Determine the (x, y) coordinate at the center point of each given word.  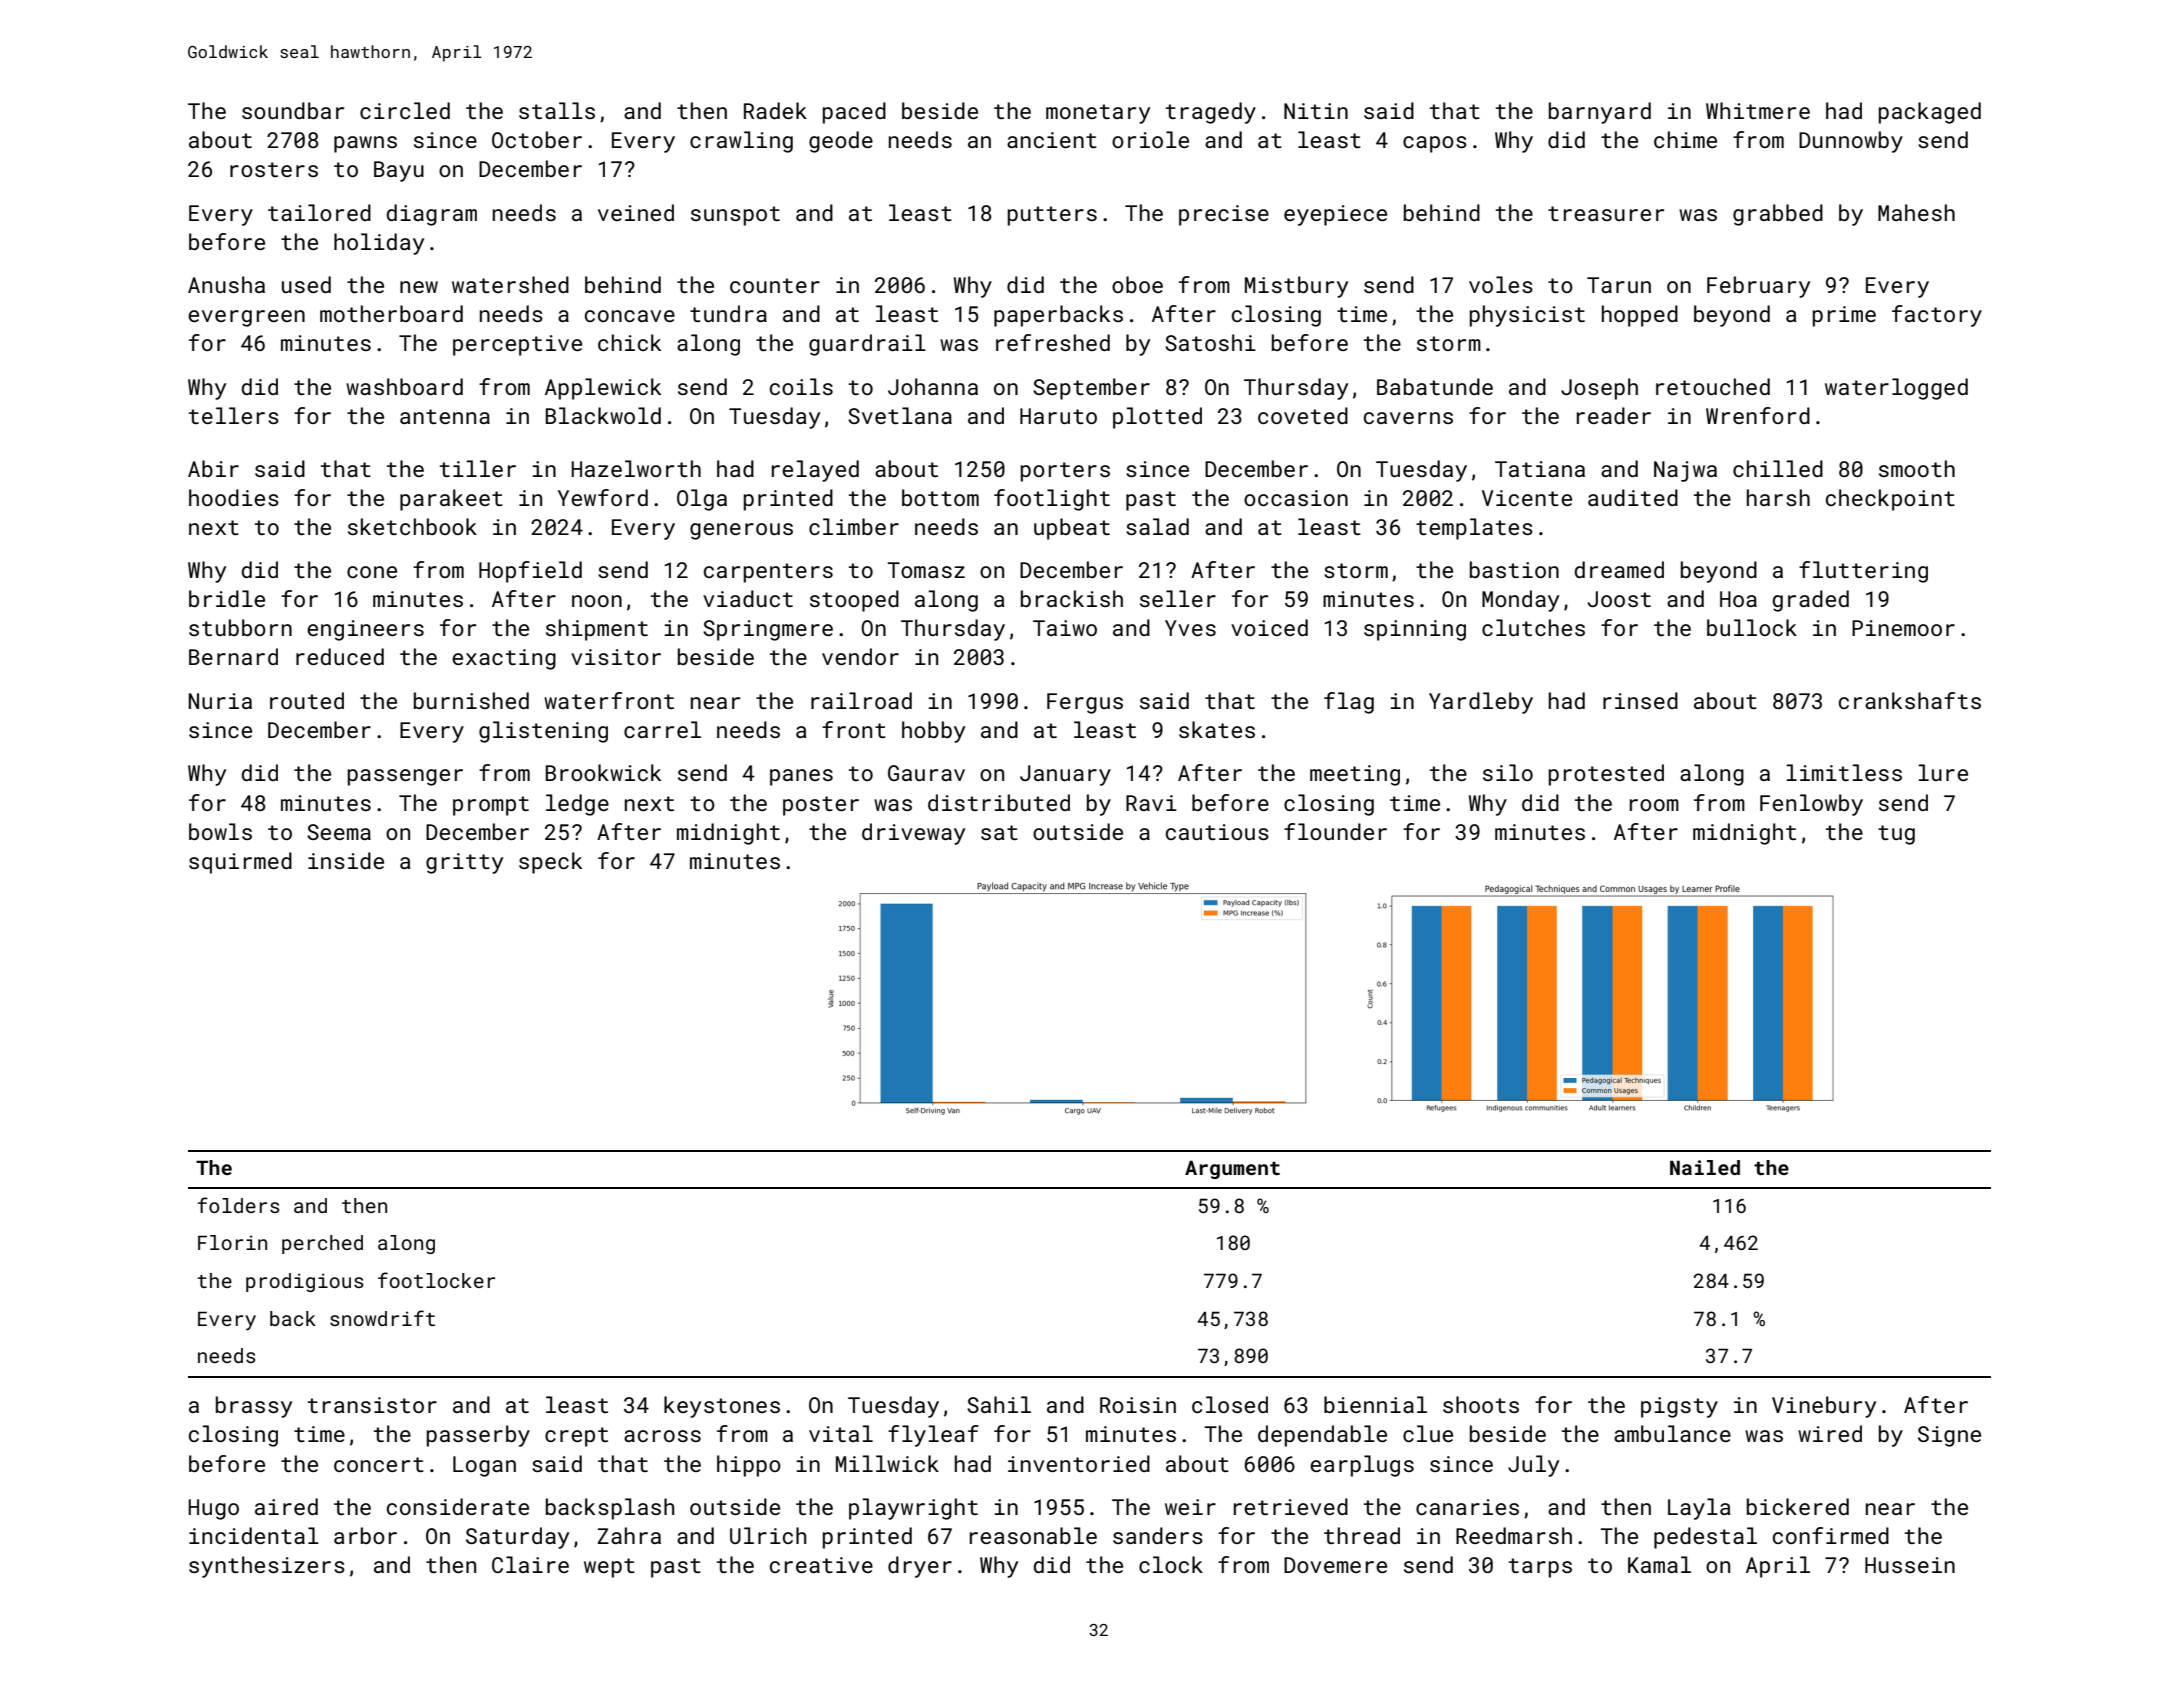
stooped (854, 601)
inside (346, 860)
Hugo (213, 1509)
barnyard (1600, 113)
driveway (913, 834)
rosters (274, 169)
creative (821, 1565)
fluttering (1863, 572)
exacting (504, 659)
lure (1943, 772)
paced (854, 113)
